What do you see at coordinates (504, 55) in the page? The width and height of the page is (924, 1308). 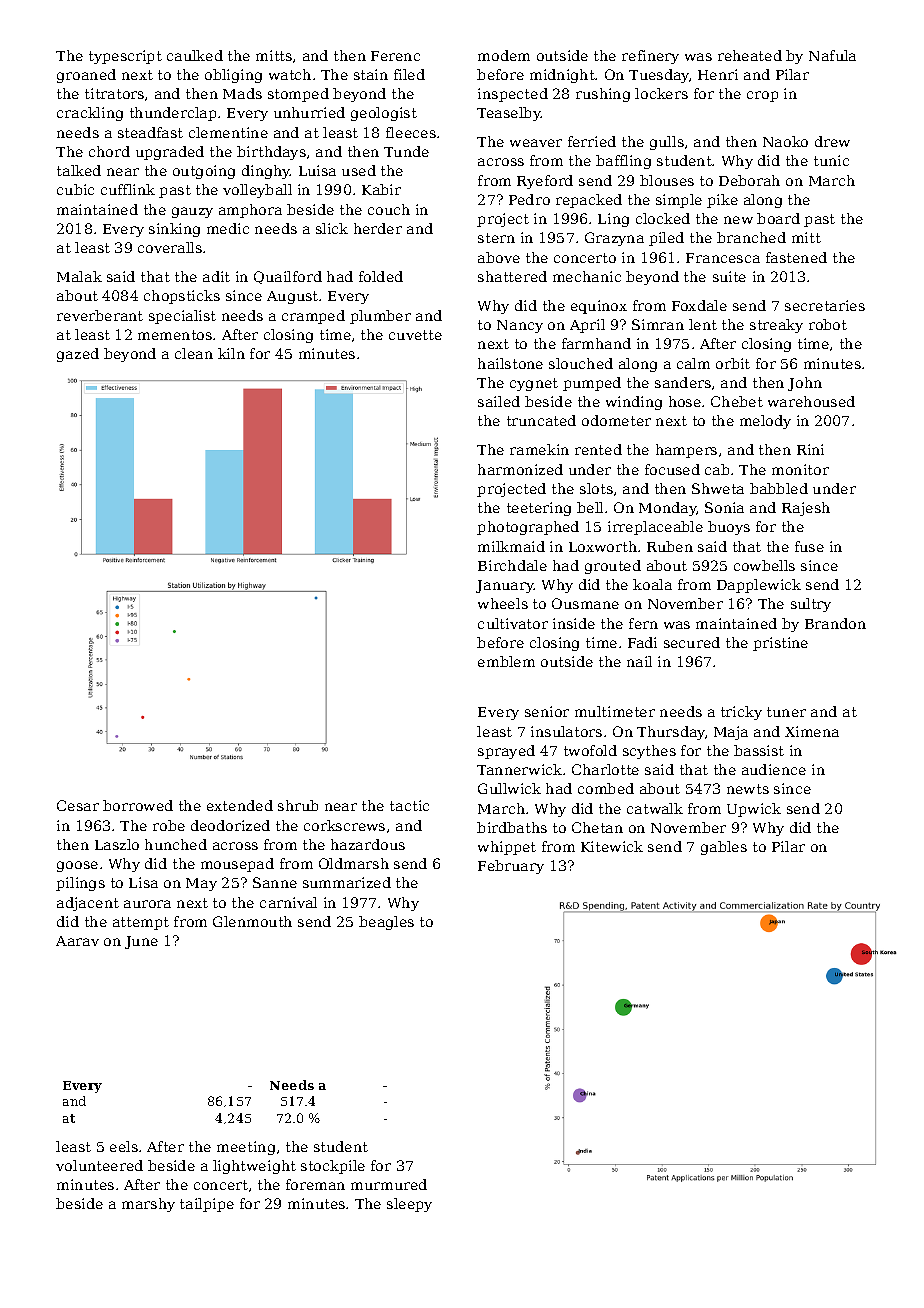 I see `modem` at bounding box center [504, 55].
